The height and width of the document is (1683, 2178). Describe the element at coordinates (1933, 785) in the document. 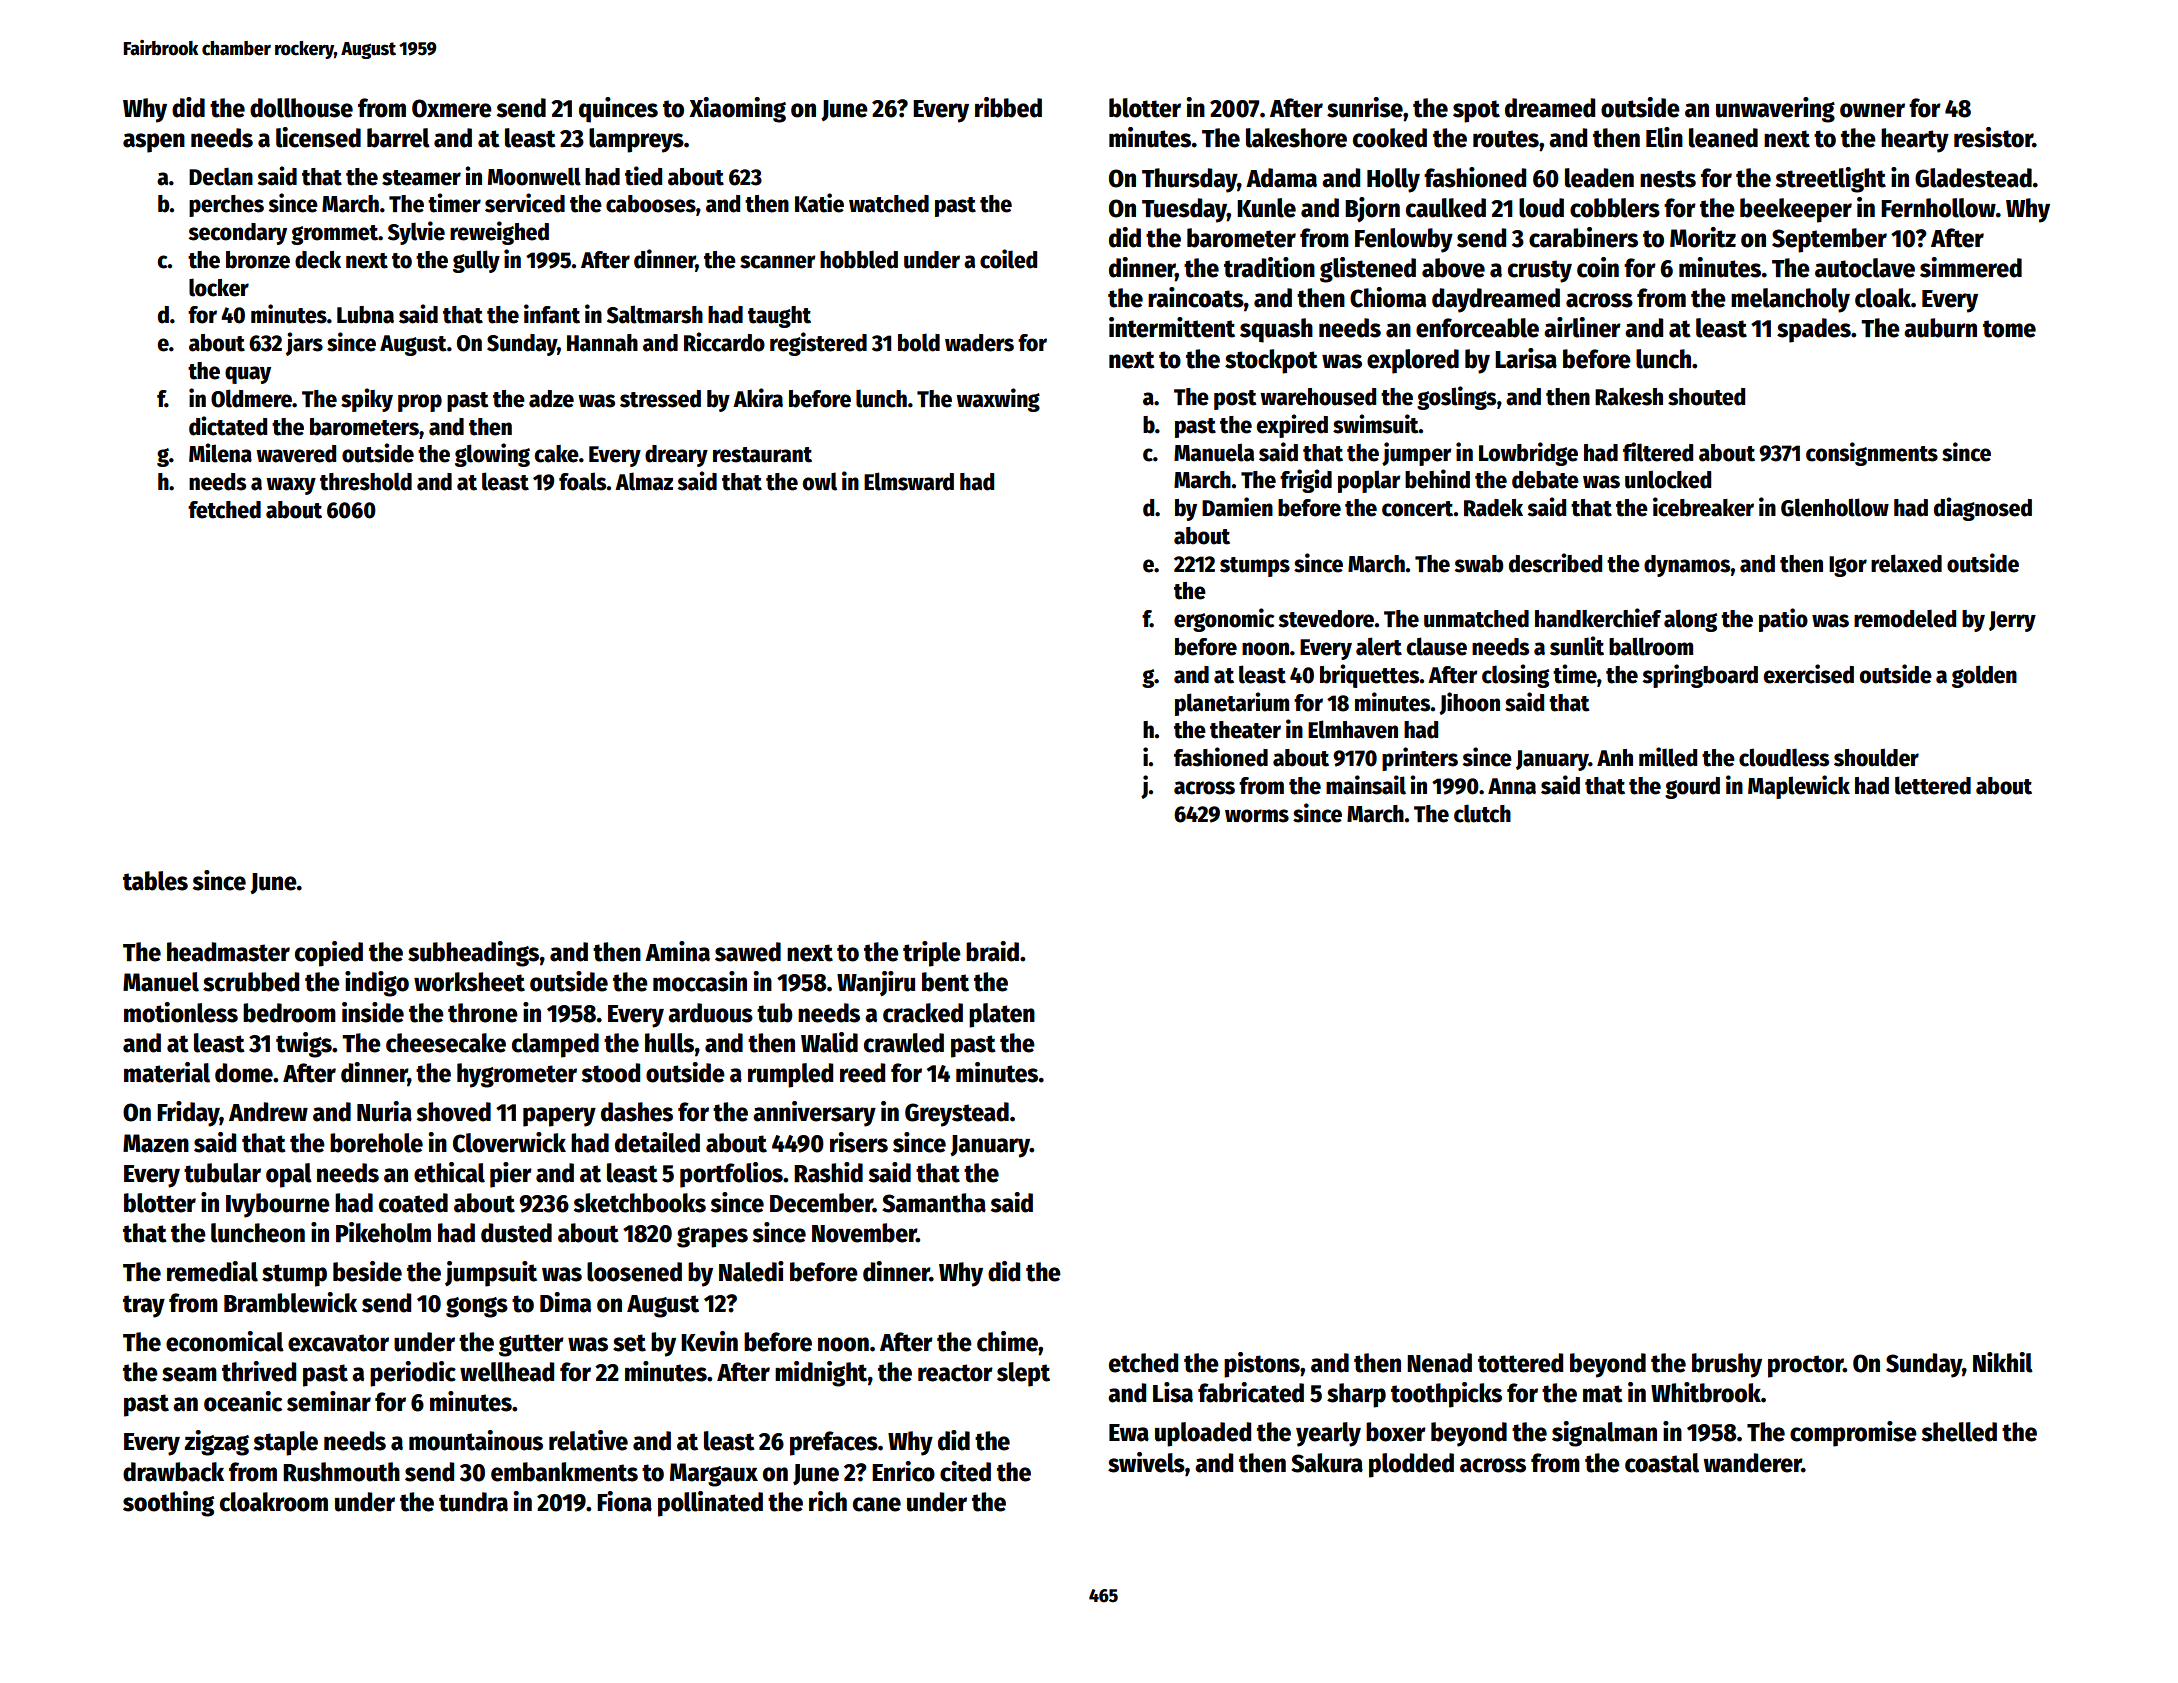

I see `lettered` at that location.
